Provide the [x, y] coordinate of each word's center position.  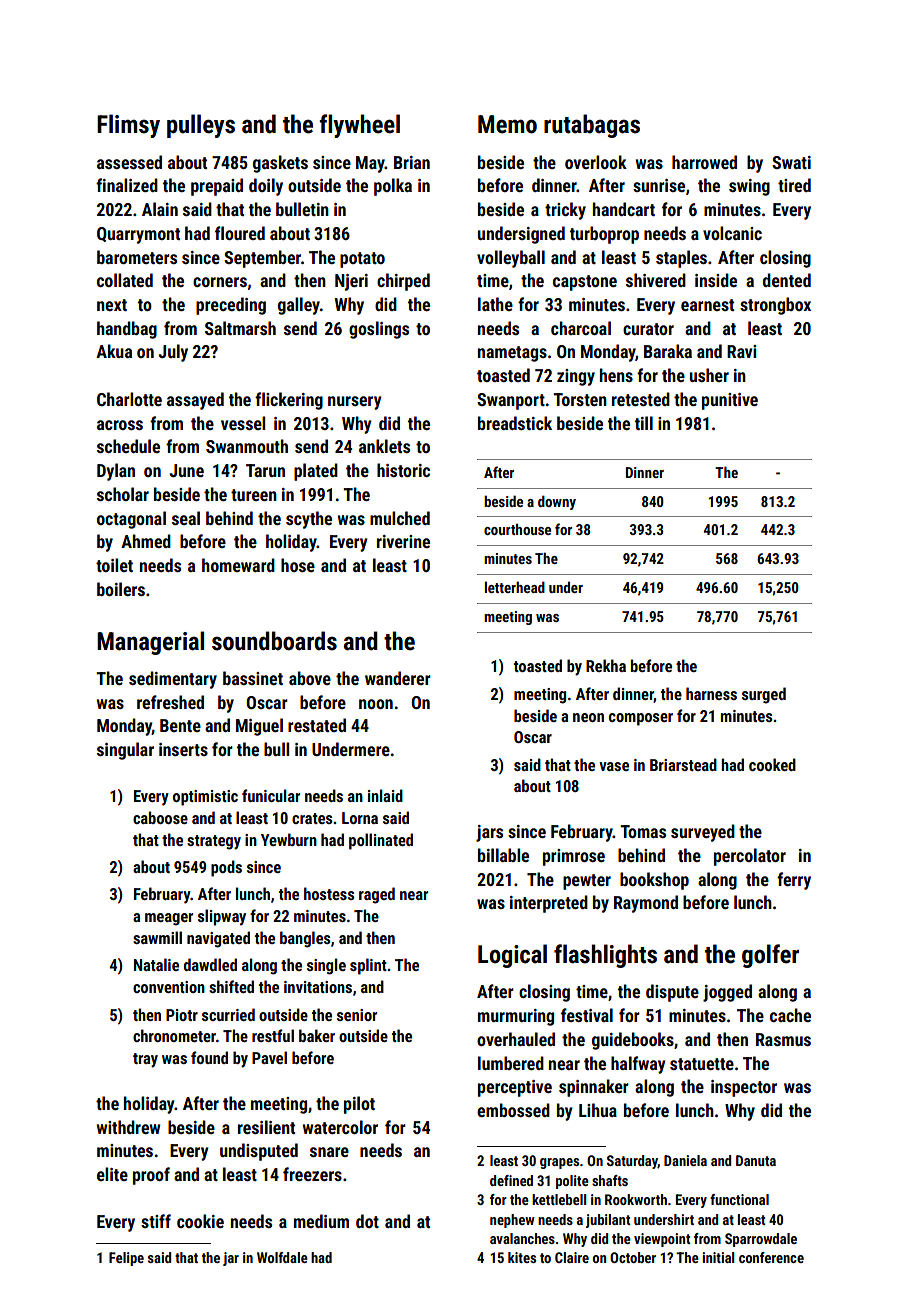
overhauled [516, 1039]
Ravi [741, 351]
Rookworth [636, 1199]
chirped [403, 282]
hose [298, 565]
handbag [127, 330]
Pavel [269, 1057]
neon [588, 717]
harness [711, 693]
